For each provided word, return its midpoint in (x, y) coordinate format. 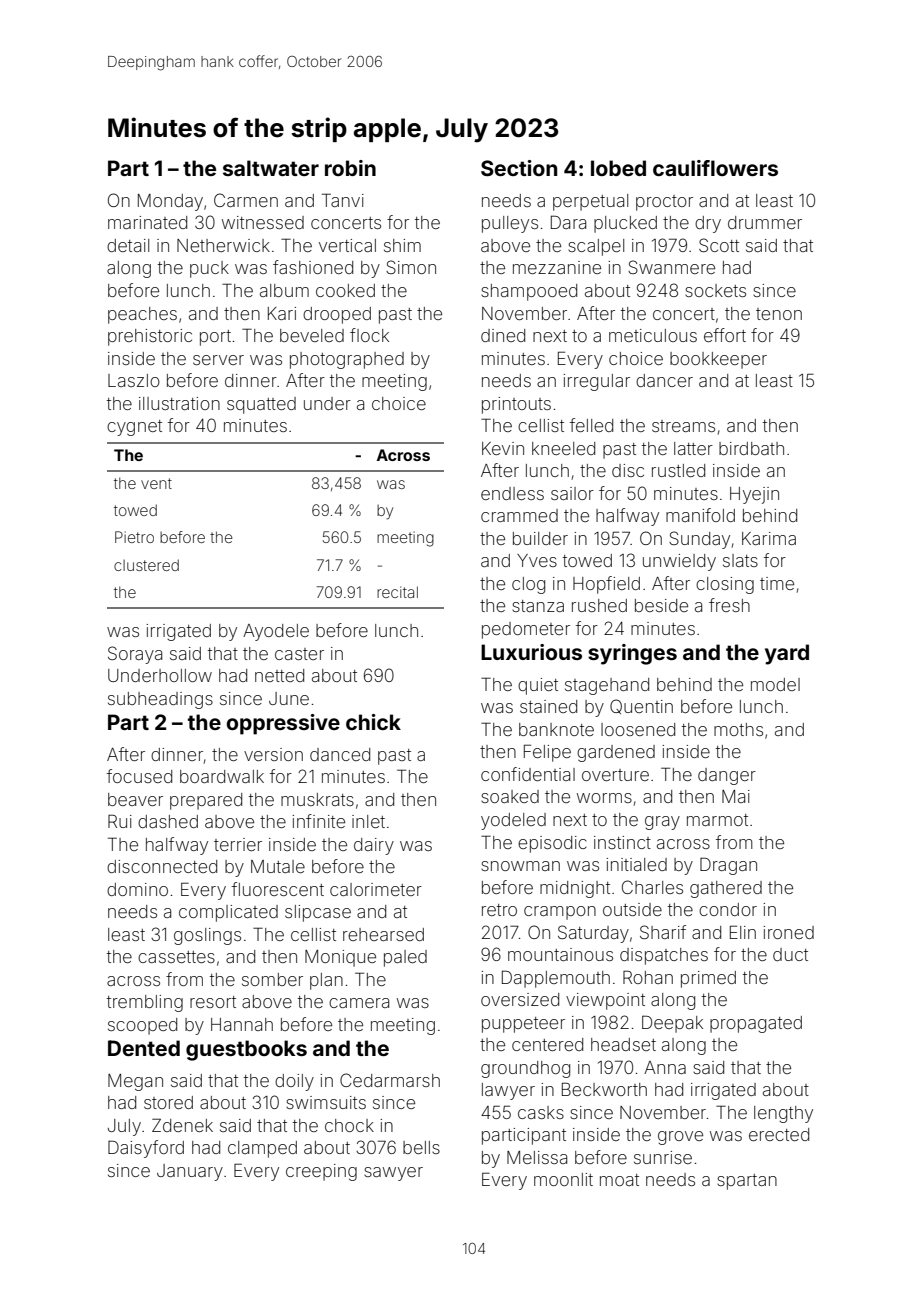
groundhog (525, 1069)
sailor (572, 493)
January (190, 1172)
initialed (636, 864)
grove (680, 1138)
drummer (765, 222)
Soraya (135, 655)
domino (137, 889)
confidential (528, 774)
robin (350, 168)
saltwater (271, 168)
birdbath (751, 448)
